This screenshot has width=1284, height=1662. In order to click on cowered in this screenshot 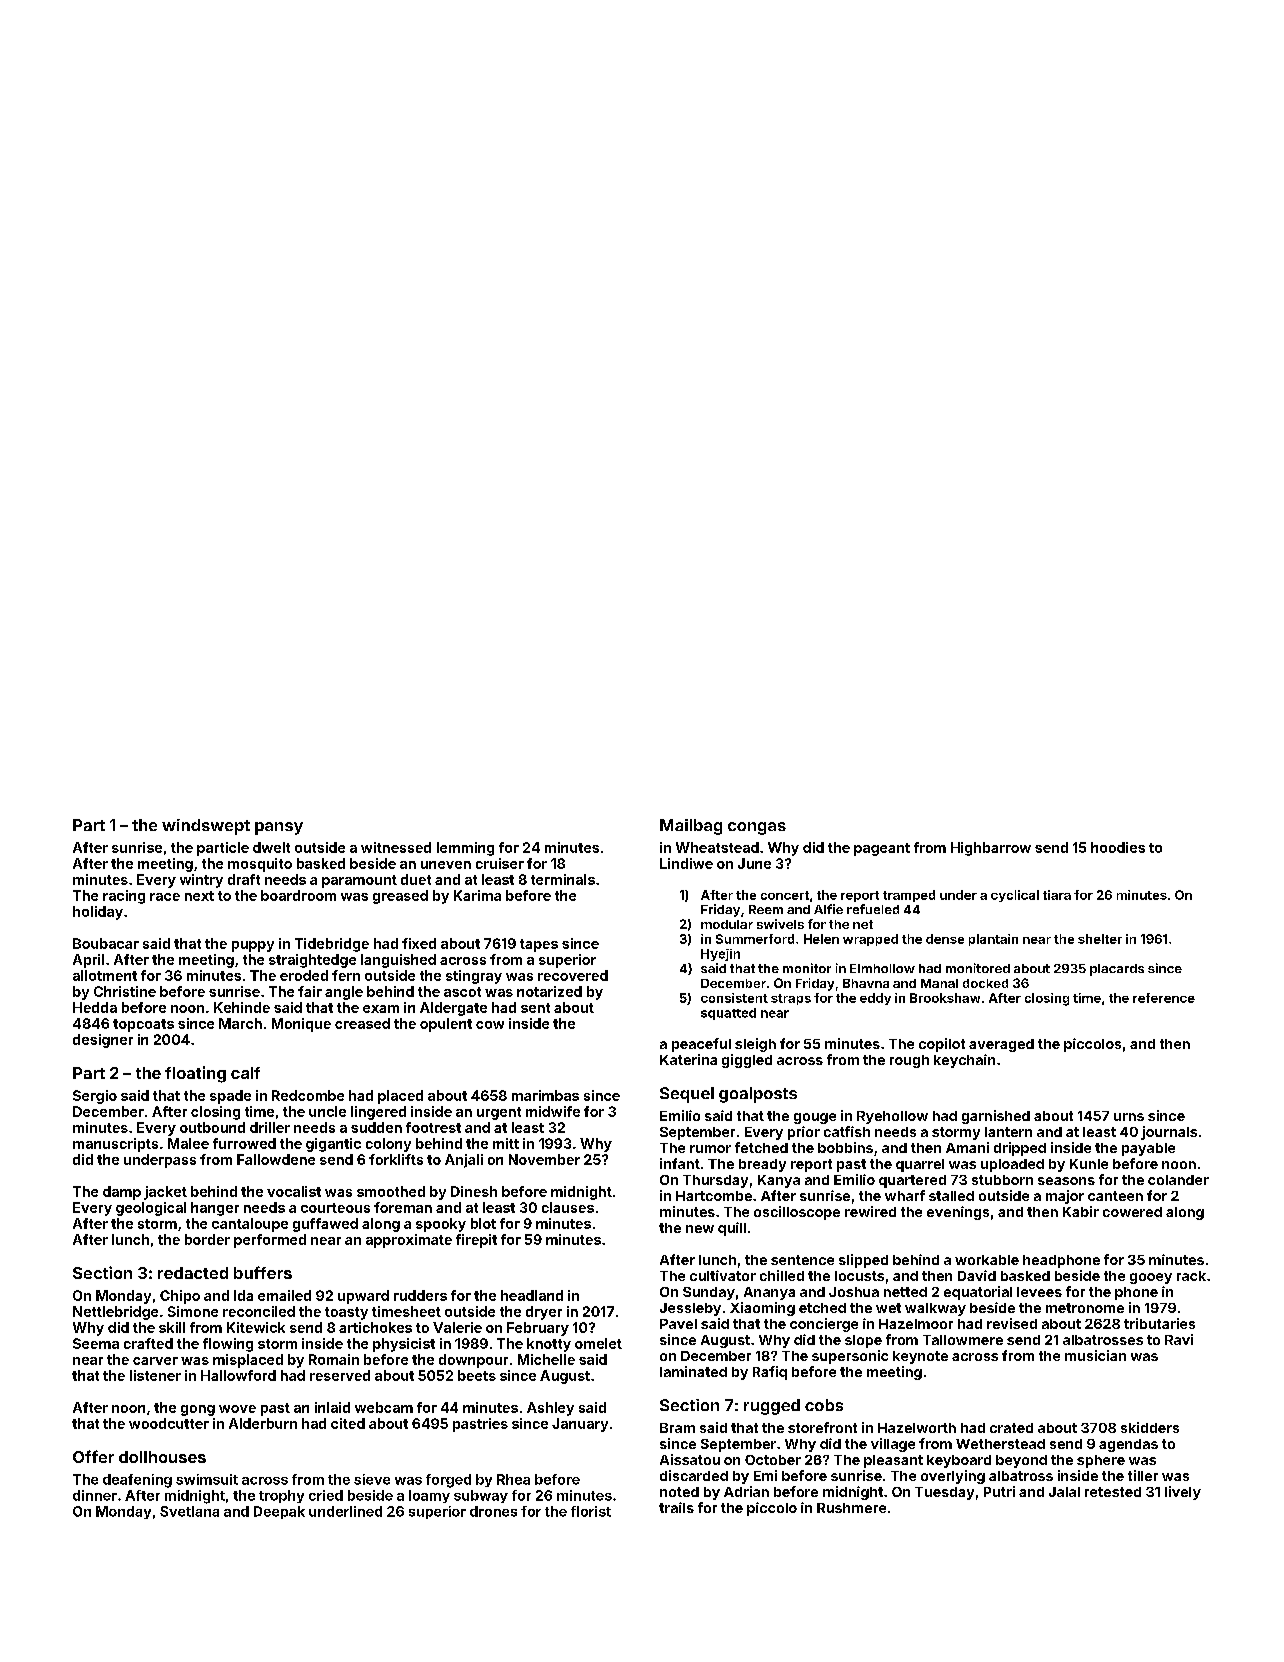, I will do `click(1132, 1212)`.
